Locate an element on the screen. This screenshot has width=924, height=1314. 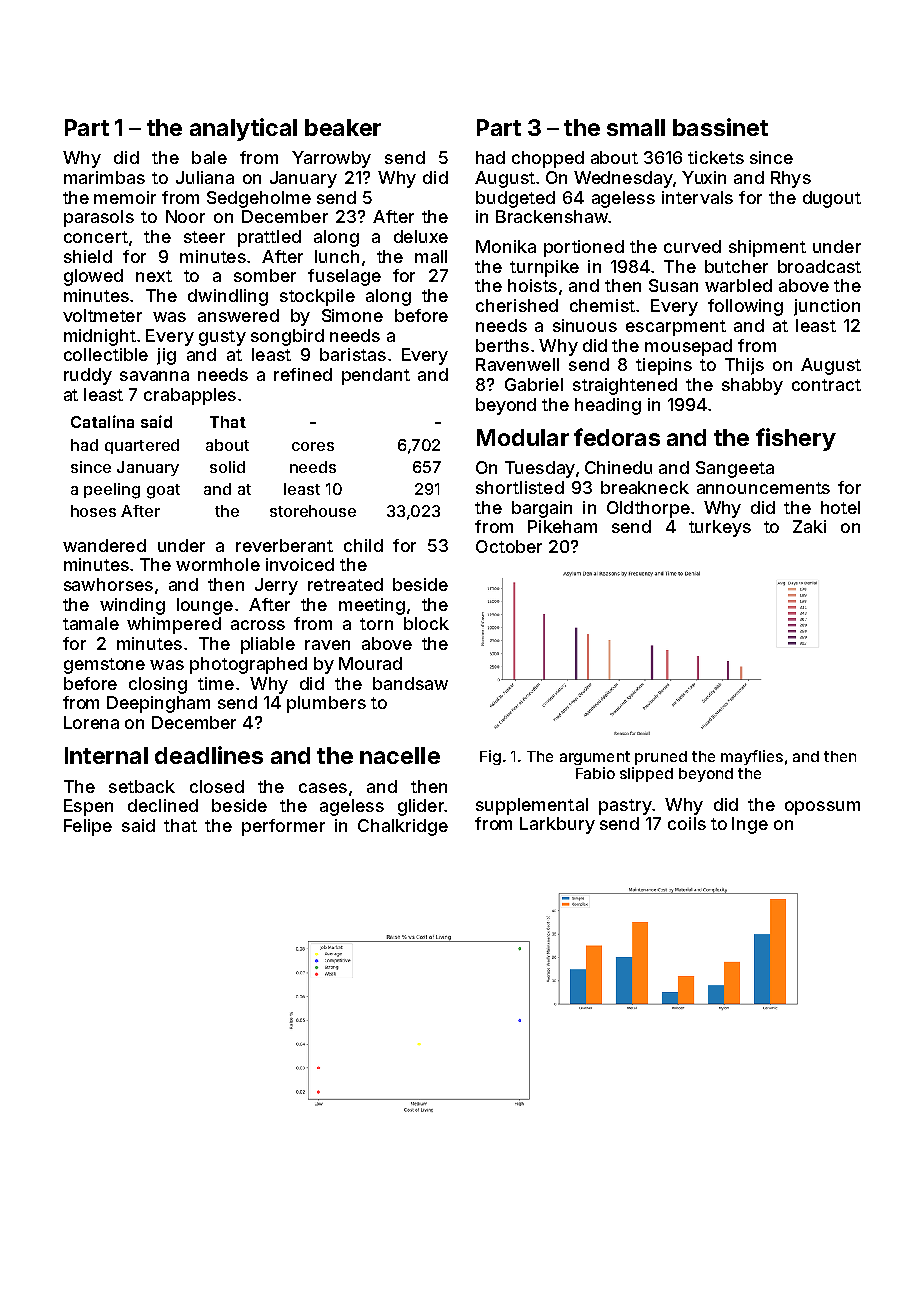
intervals is located at coordinates (697, 197).
